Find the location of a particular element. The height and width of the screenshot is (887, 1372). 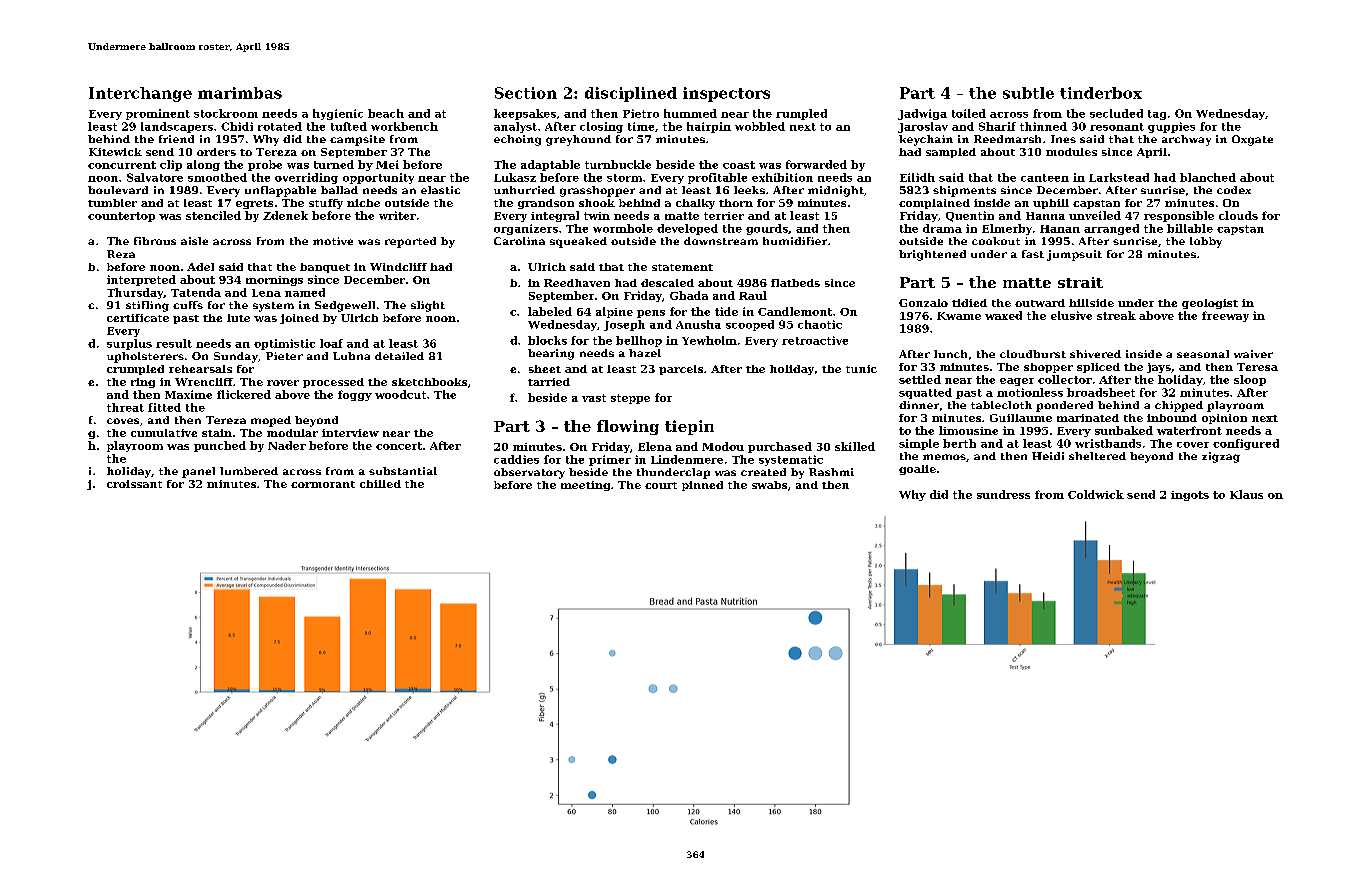

stenciled is located at coordinates (213, 215).
